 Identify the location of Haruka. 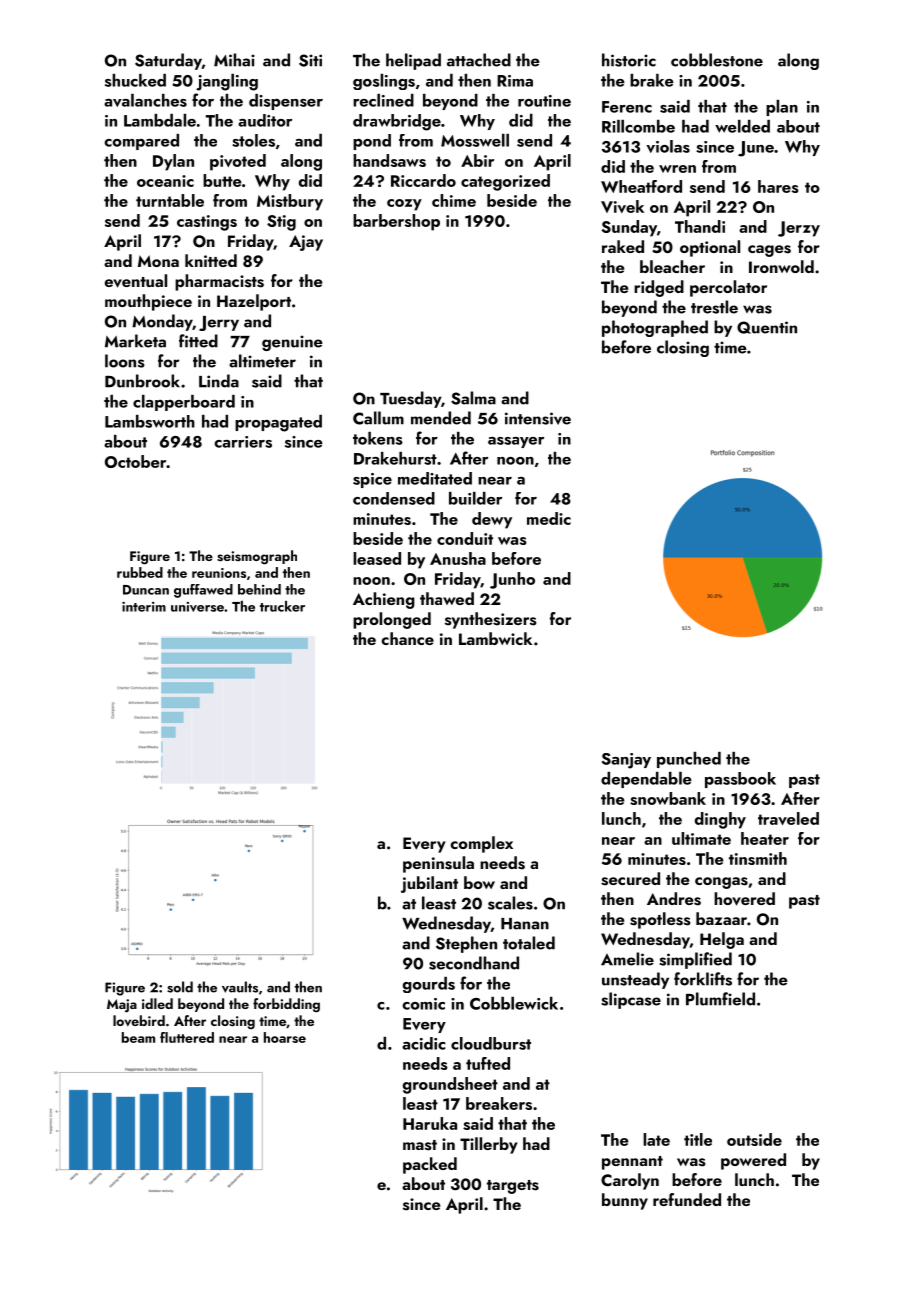
(430, 1123).
